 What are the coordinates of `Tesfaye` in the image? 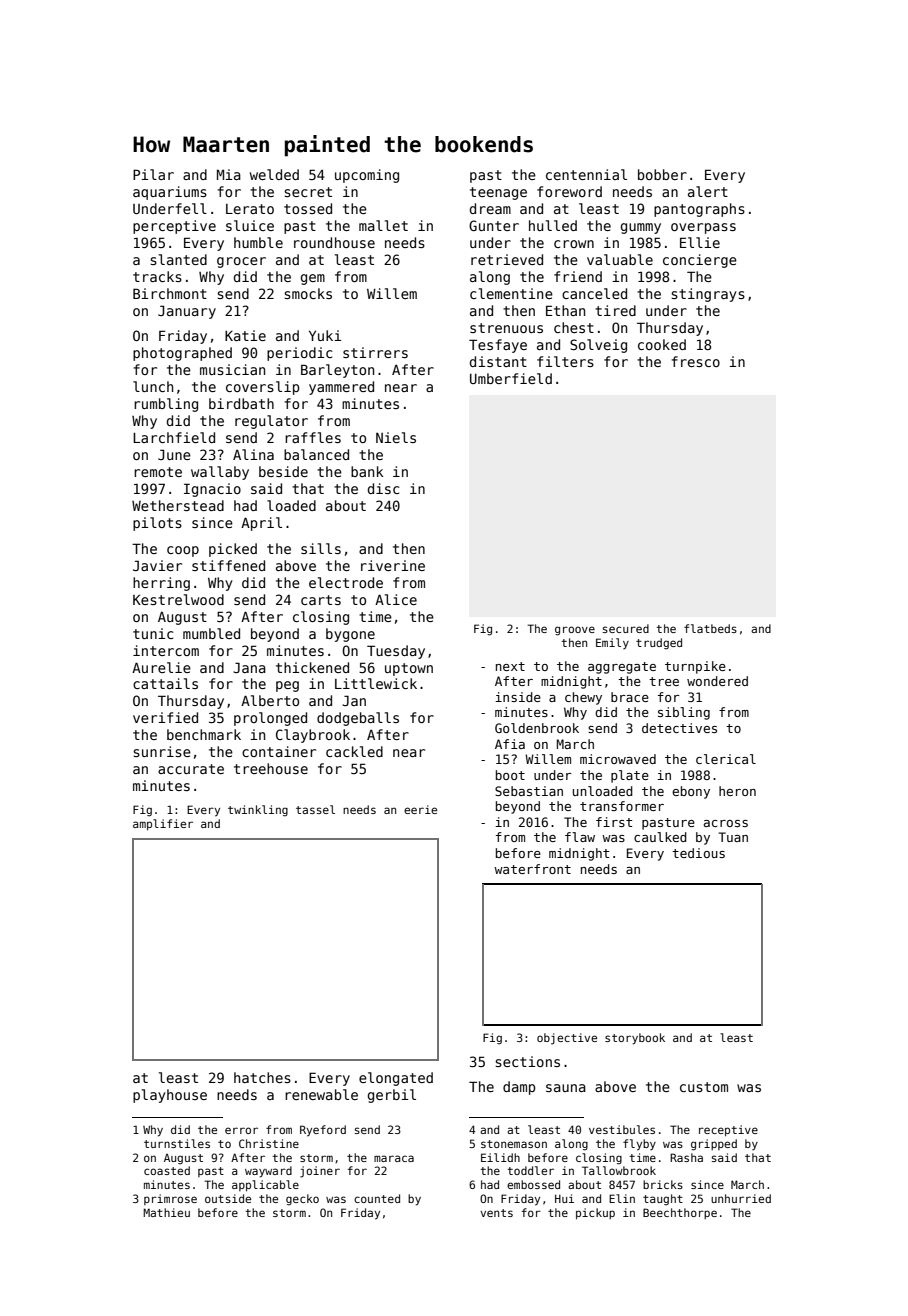 It's located at (498, 346).
